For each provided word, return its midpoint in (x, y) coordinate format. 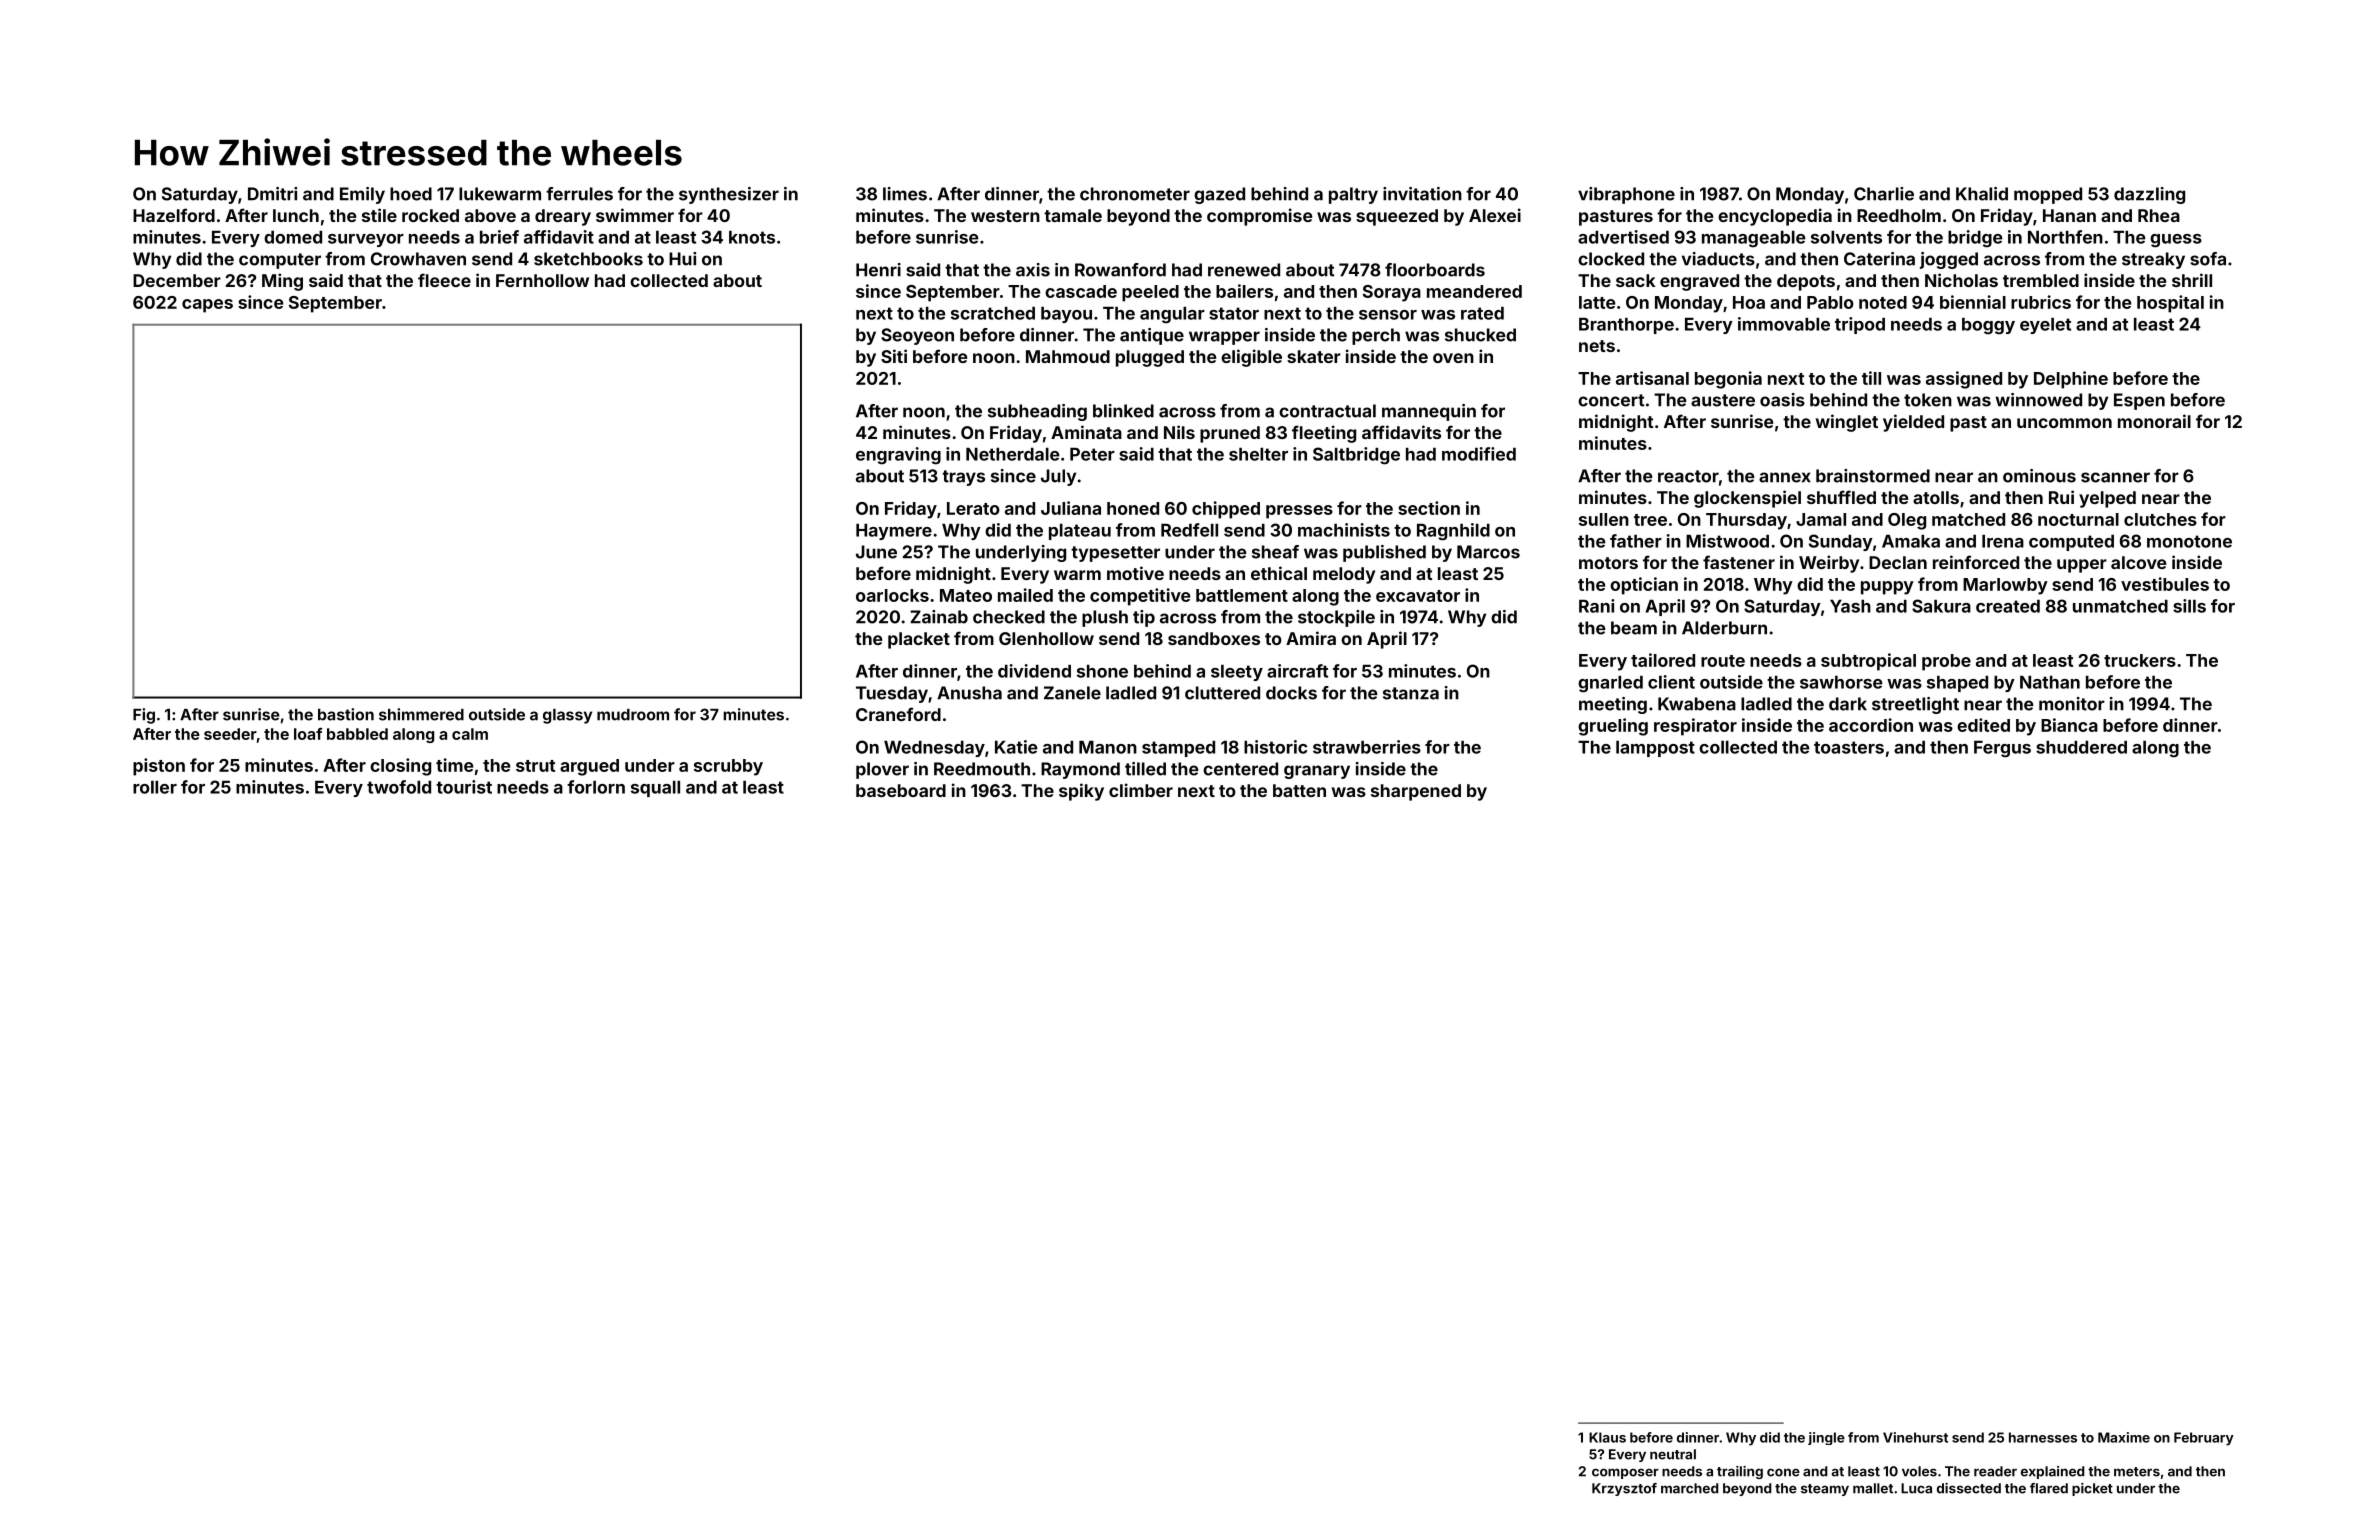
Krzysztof (1624, 1489)
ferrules (579, 194)
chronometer (1135, 194)
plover (882, 770)
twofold (399, 787)
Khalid (1982, 194)
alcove (2138, 562)
